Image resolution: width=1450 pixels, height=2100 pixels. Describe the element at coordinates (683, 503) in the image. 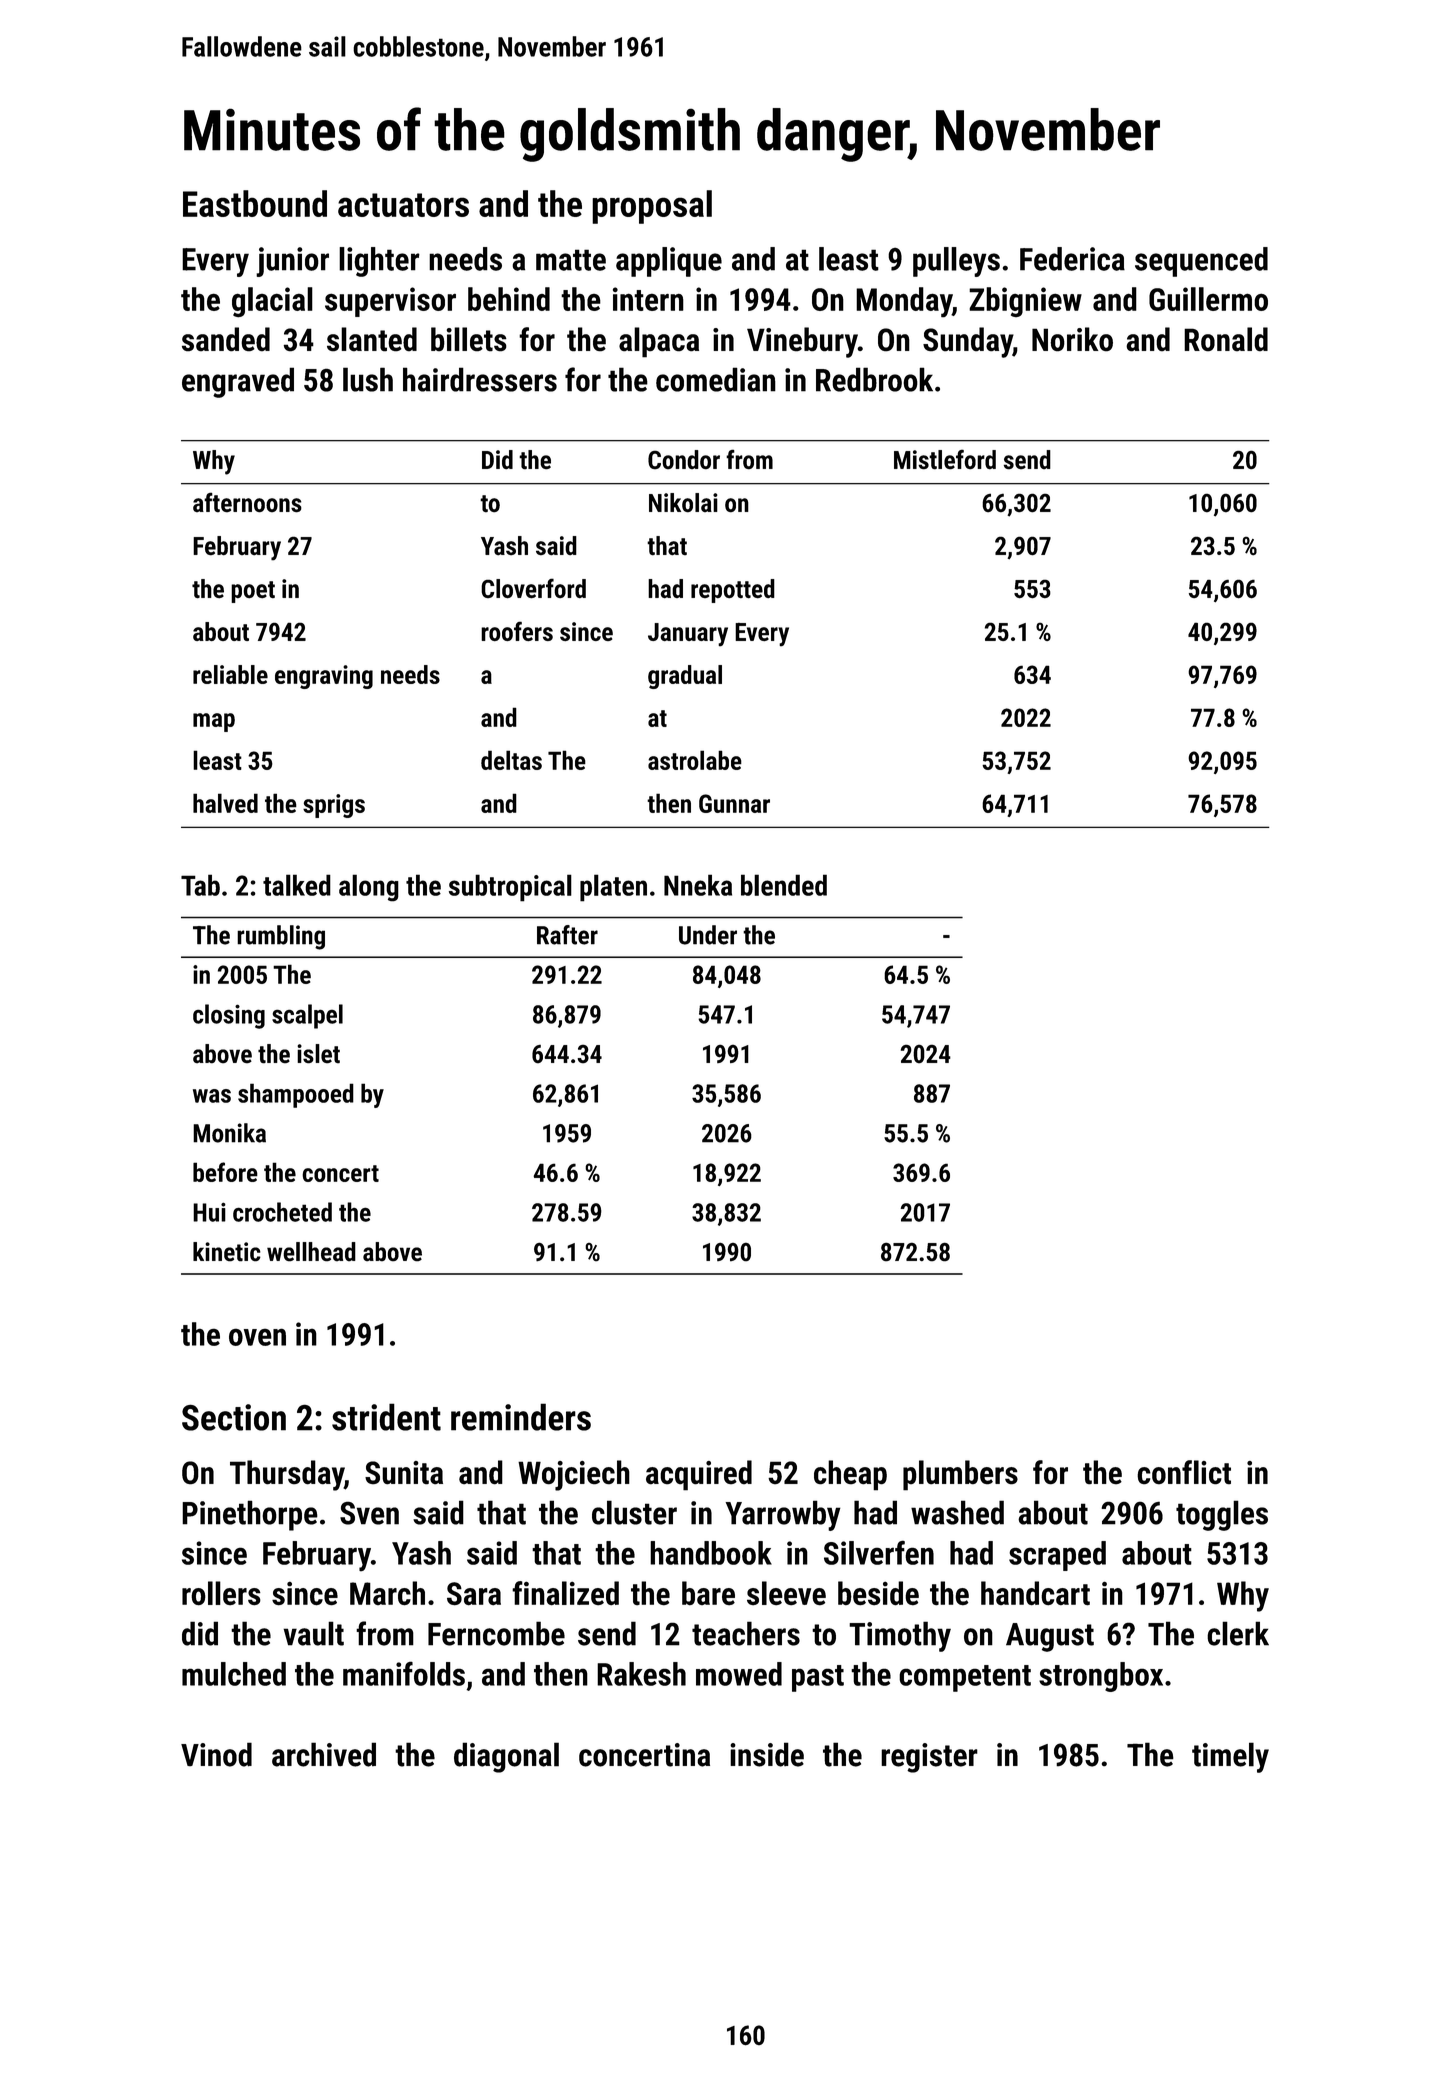

I see `Nikolai` at that location.
